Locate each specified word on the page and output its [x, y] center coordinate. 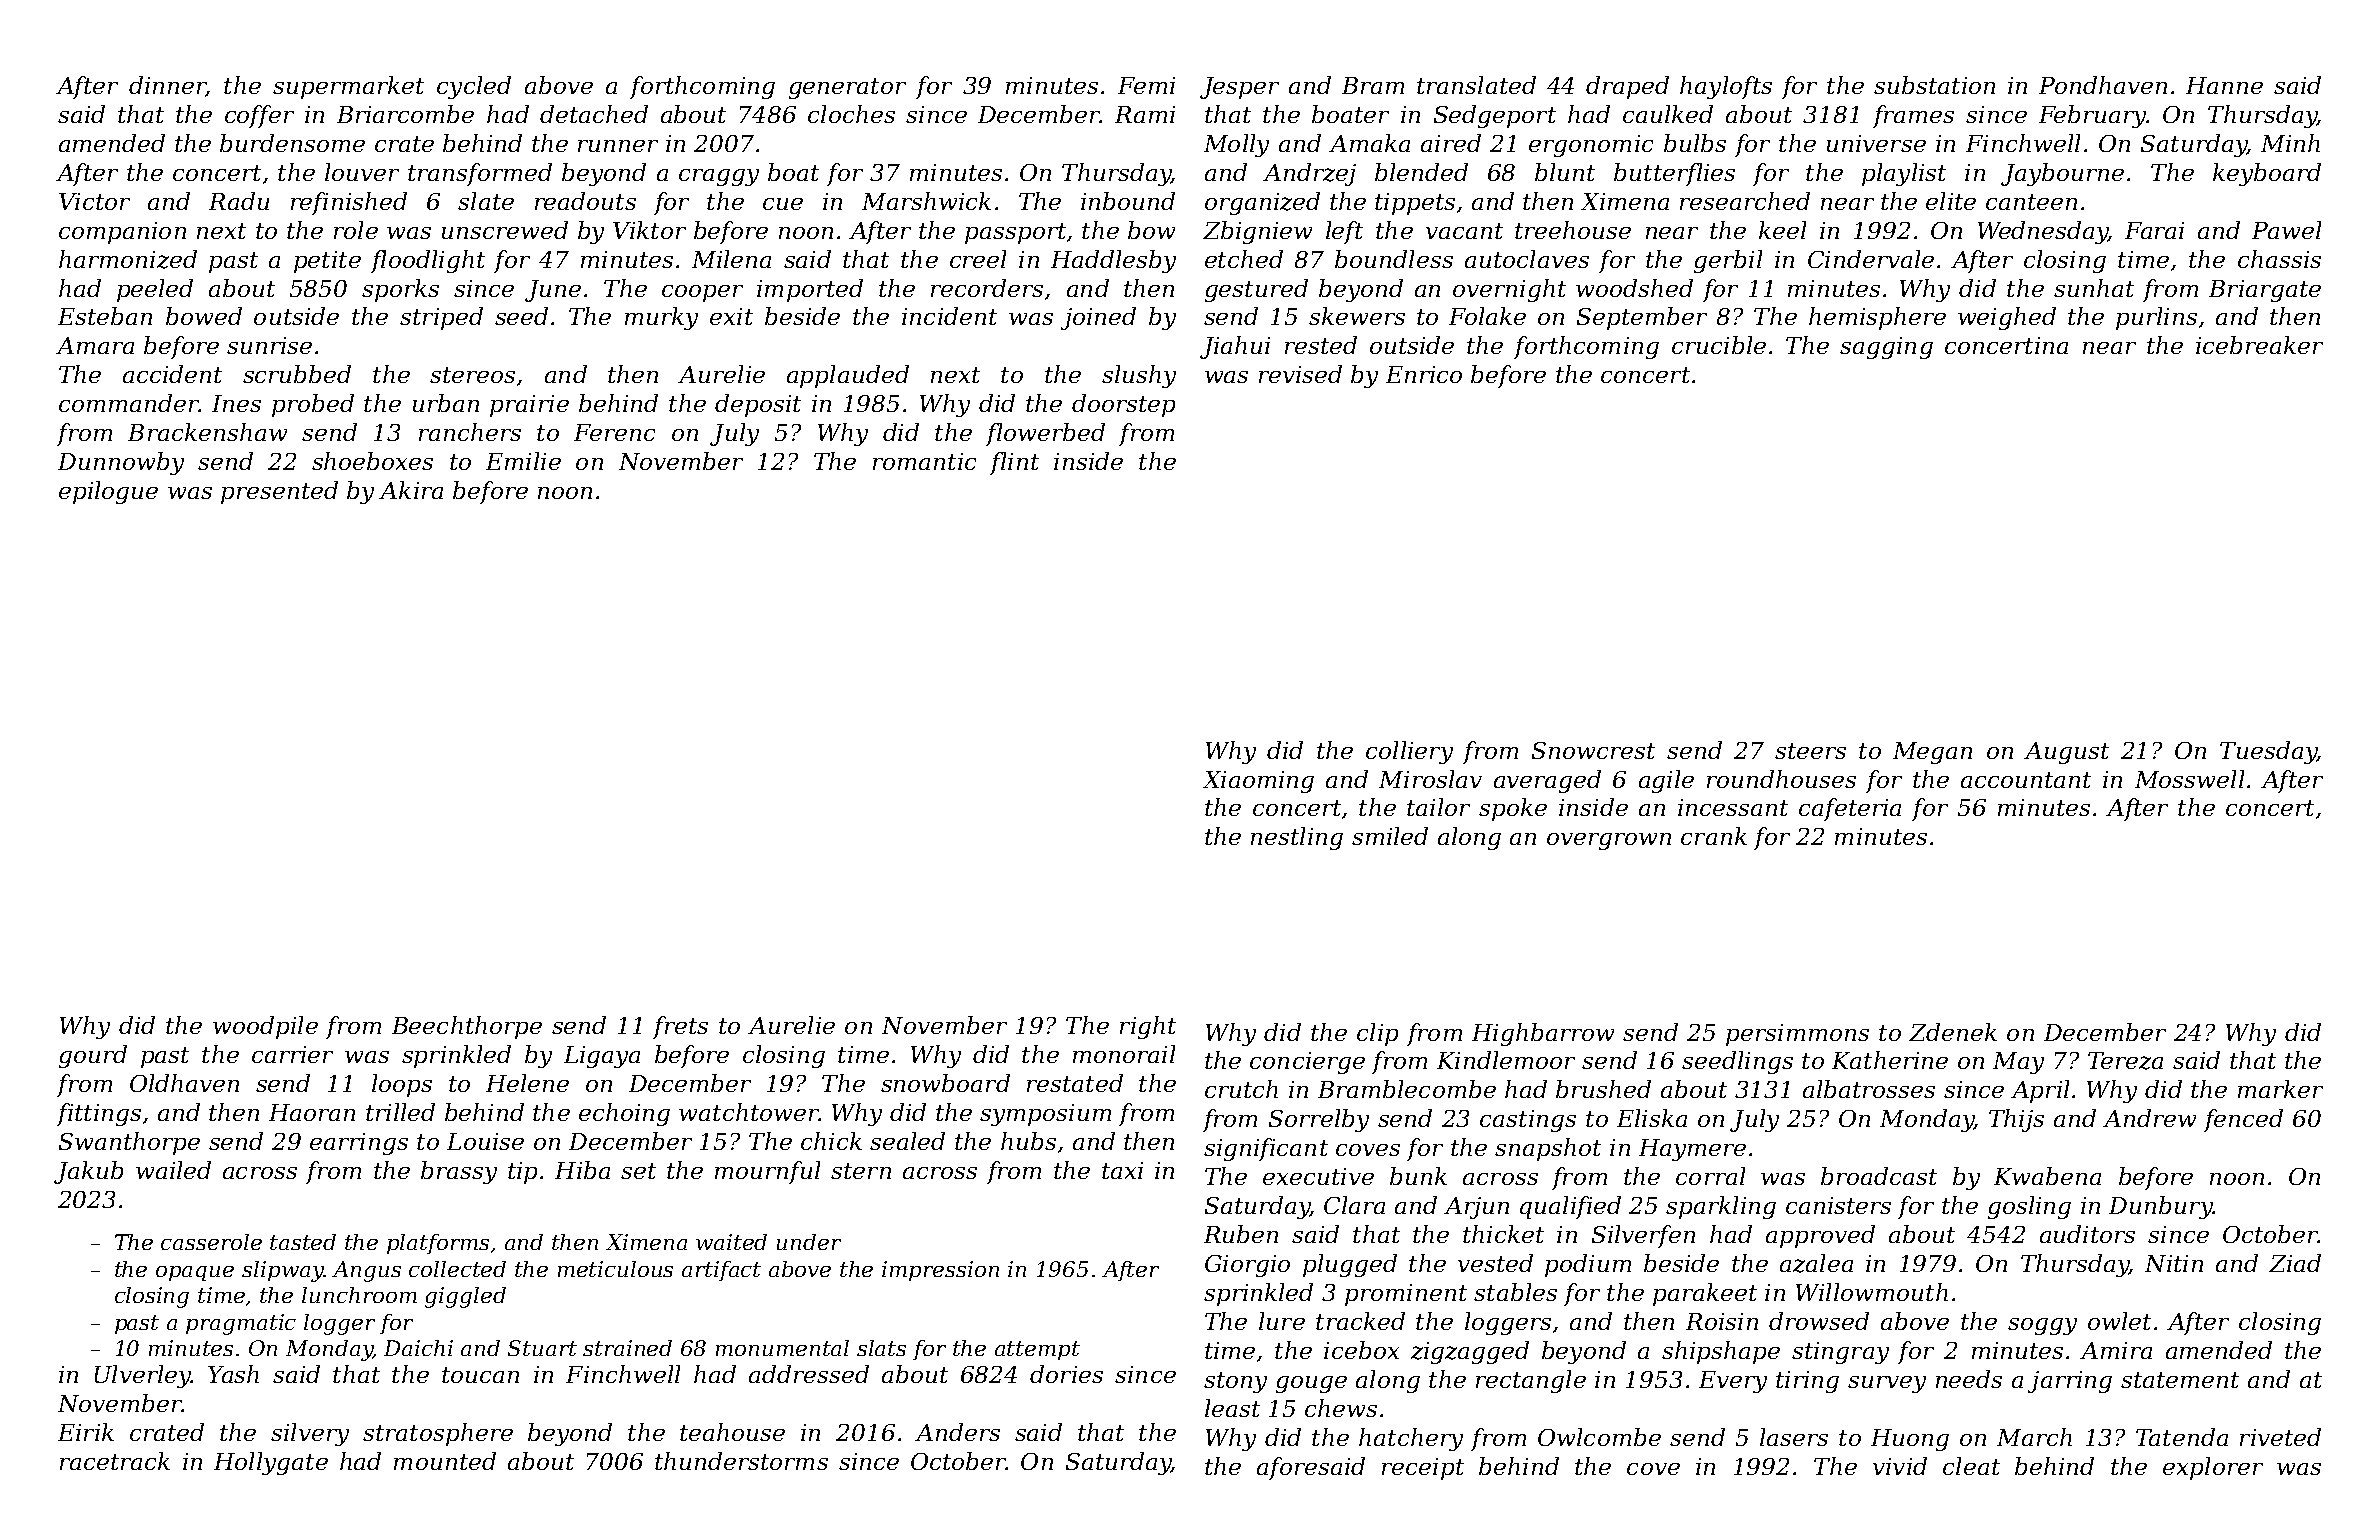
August [2066, 753]
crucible [1719, 345]
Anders [957, 1432]
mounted [445, 1461]
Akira [411, 490]
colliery [1409, 752]
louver [362, 172]
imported [810, 290]
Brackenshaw [207, 432]
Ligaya [602, 1057]
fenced [2243, 1120]
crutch [1241, 1089]
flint [1014, 463]
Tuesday [2268, 752]
